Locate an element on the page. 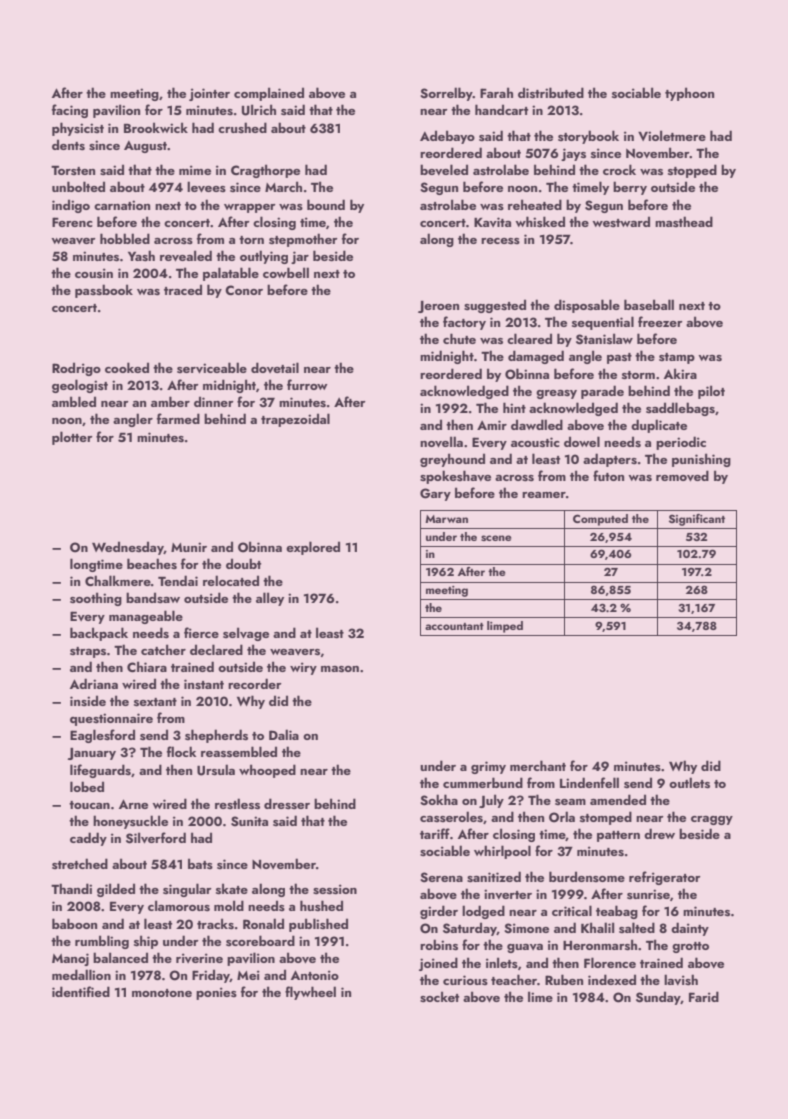 The width and height of the image is (788, 1119). Jeroen is located at coordinates (438, 307).
